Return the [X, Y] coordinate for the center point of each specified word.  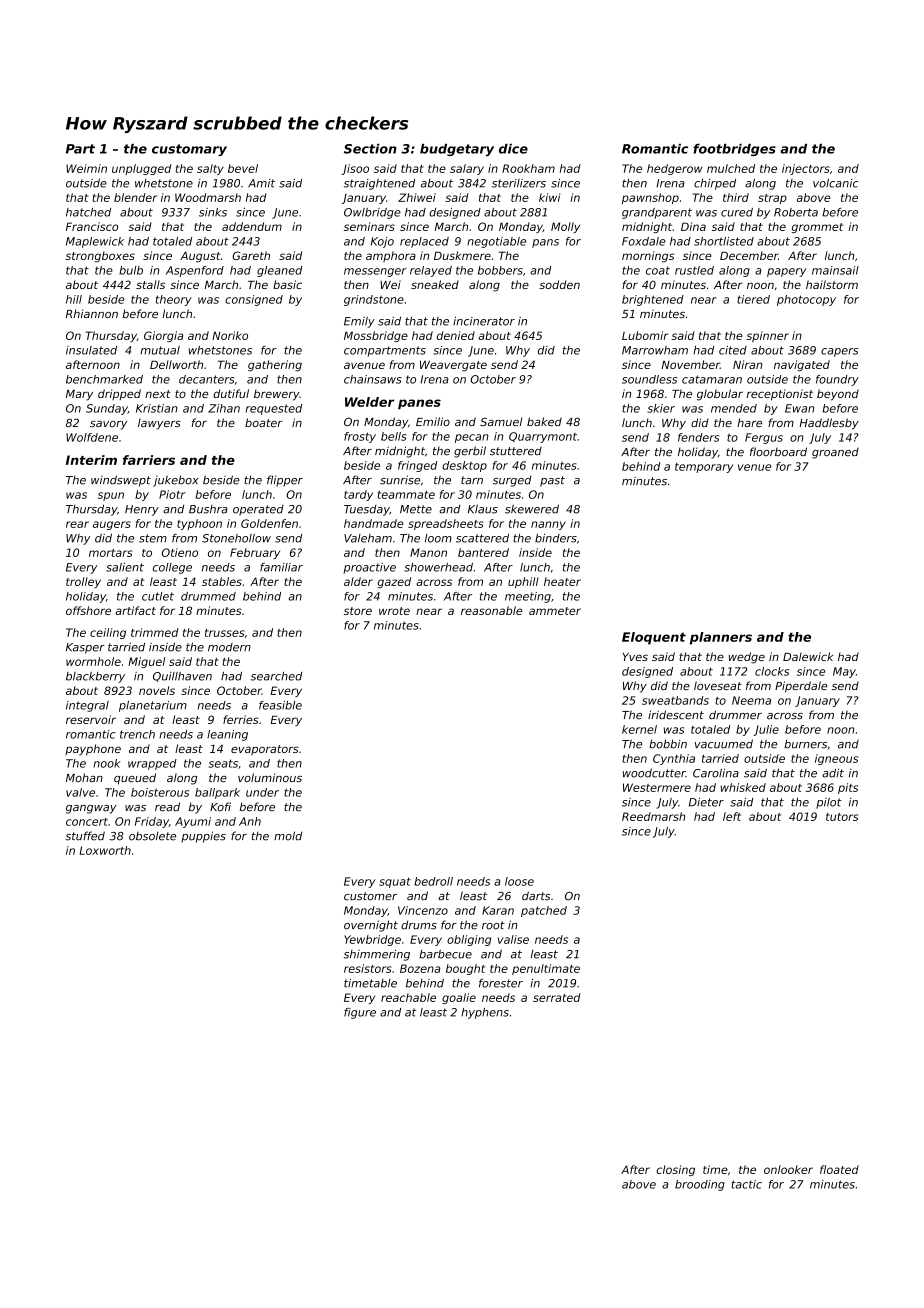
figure [360, 1013]
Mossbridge [376, 336]
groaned [835, 453]
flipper [285, 481]
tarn [472, 480]
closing [675, 1170]
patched [544, 911]
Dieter [706, 802]
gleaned [279, 271]
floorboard [778, 452]
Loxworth [105, 850]
